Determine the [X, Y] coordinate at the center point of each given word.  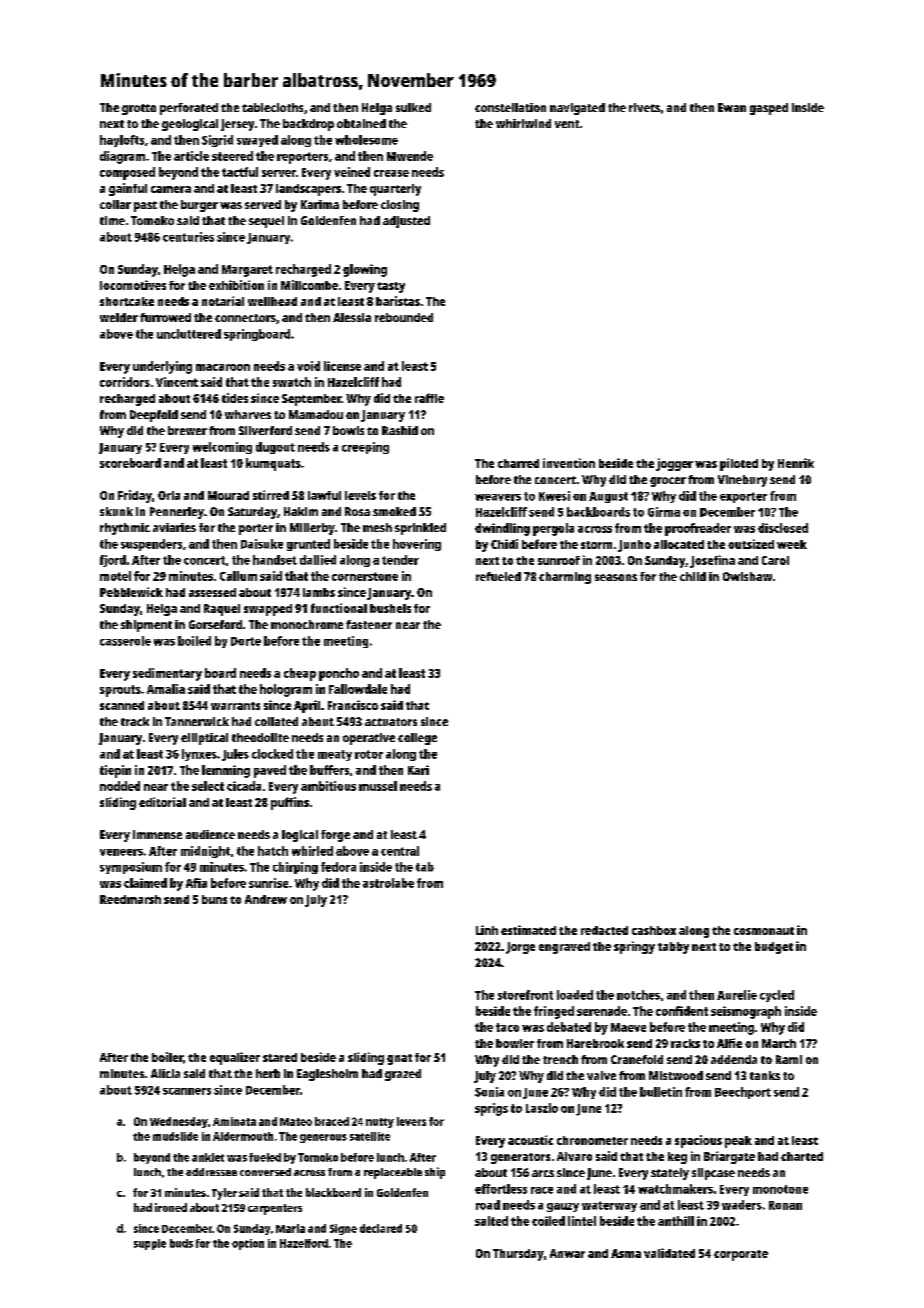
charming [565, 578]
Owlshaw [747, 576]
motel [115, 576]
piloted [739, 464]
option [248, 1244]
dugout [275, 448]
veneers [121, 852]
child [693, 576]
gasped [769, 109]
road [488, 1205]
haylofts [122, 141]
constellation [510, 107]
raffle [429, 398]
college [417, 739]
